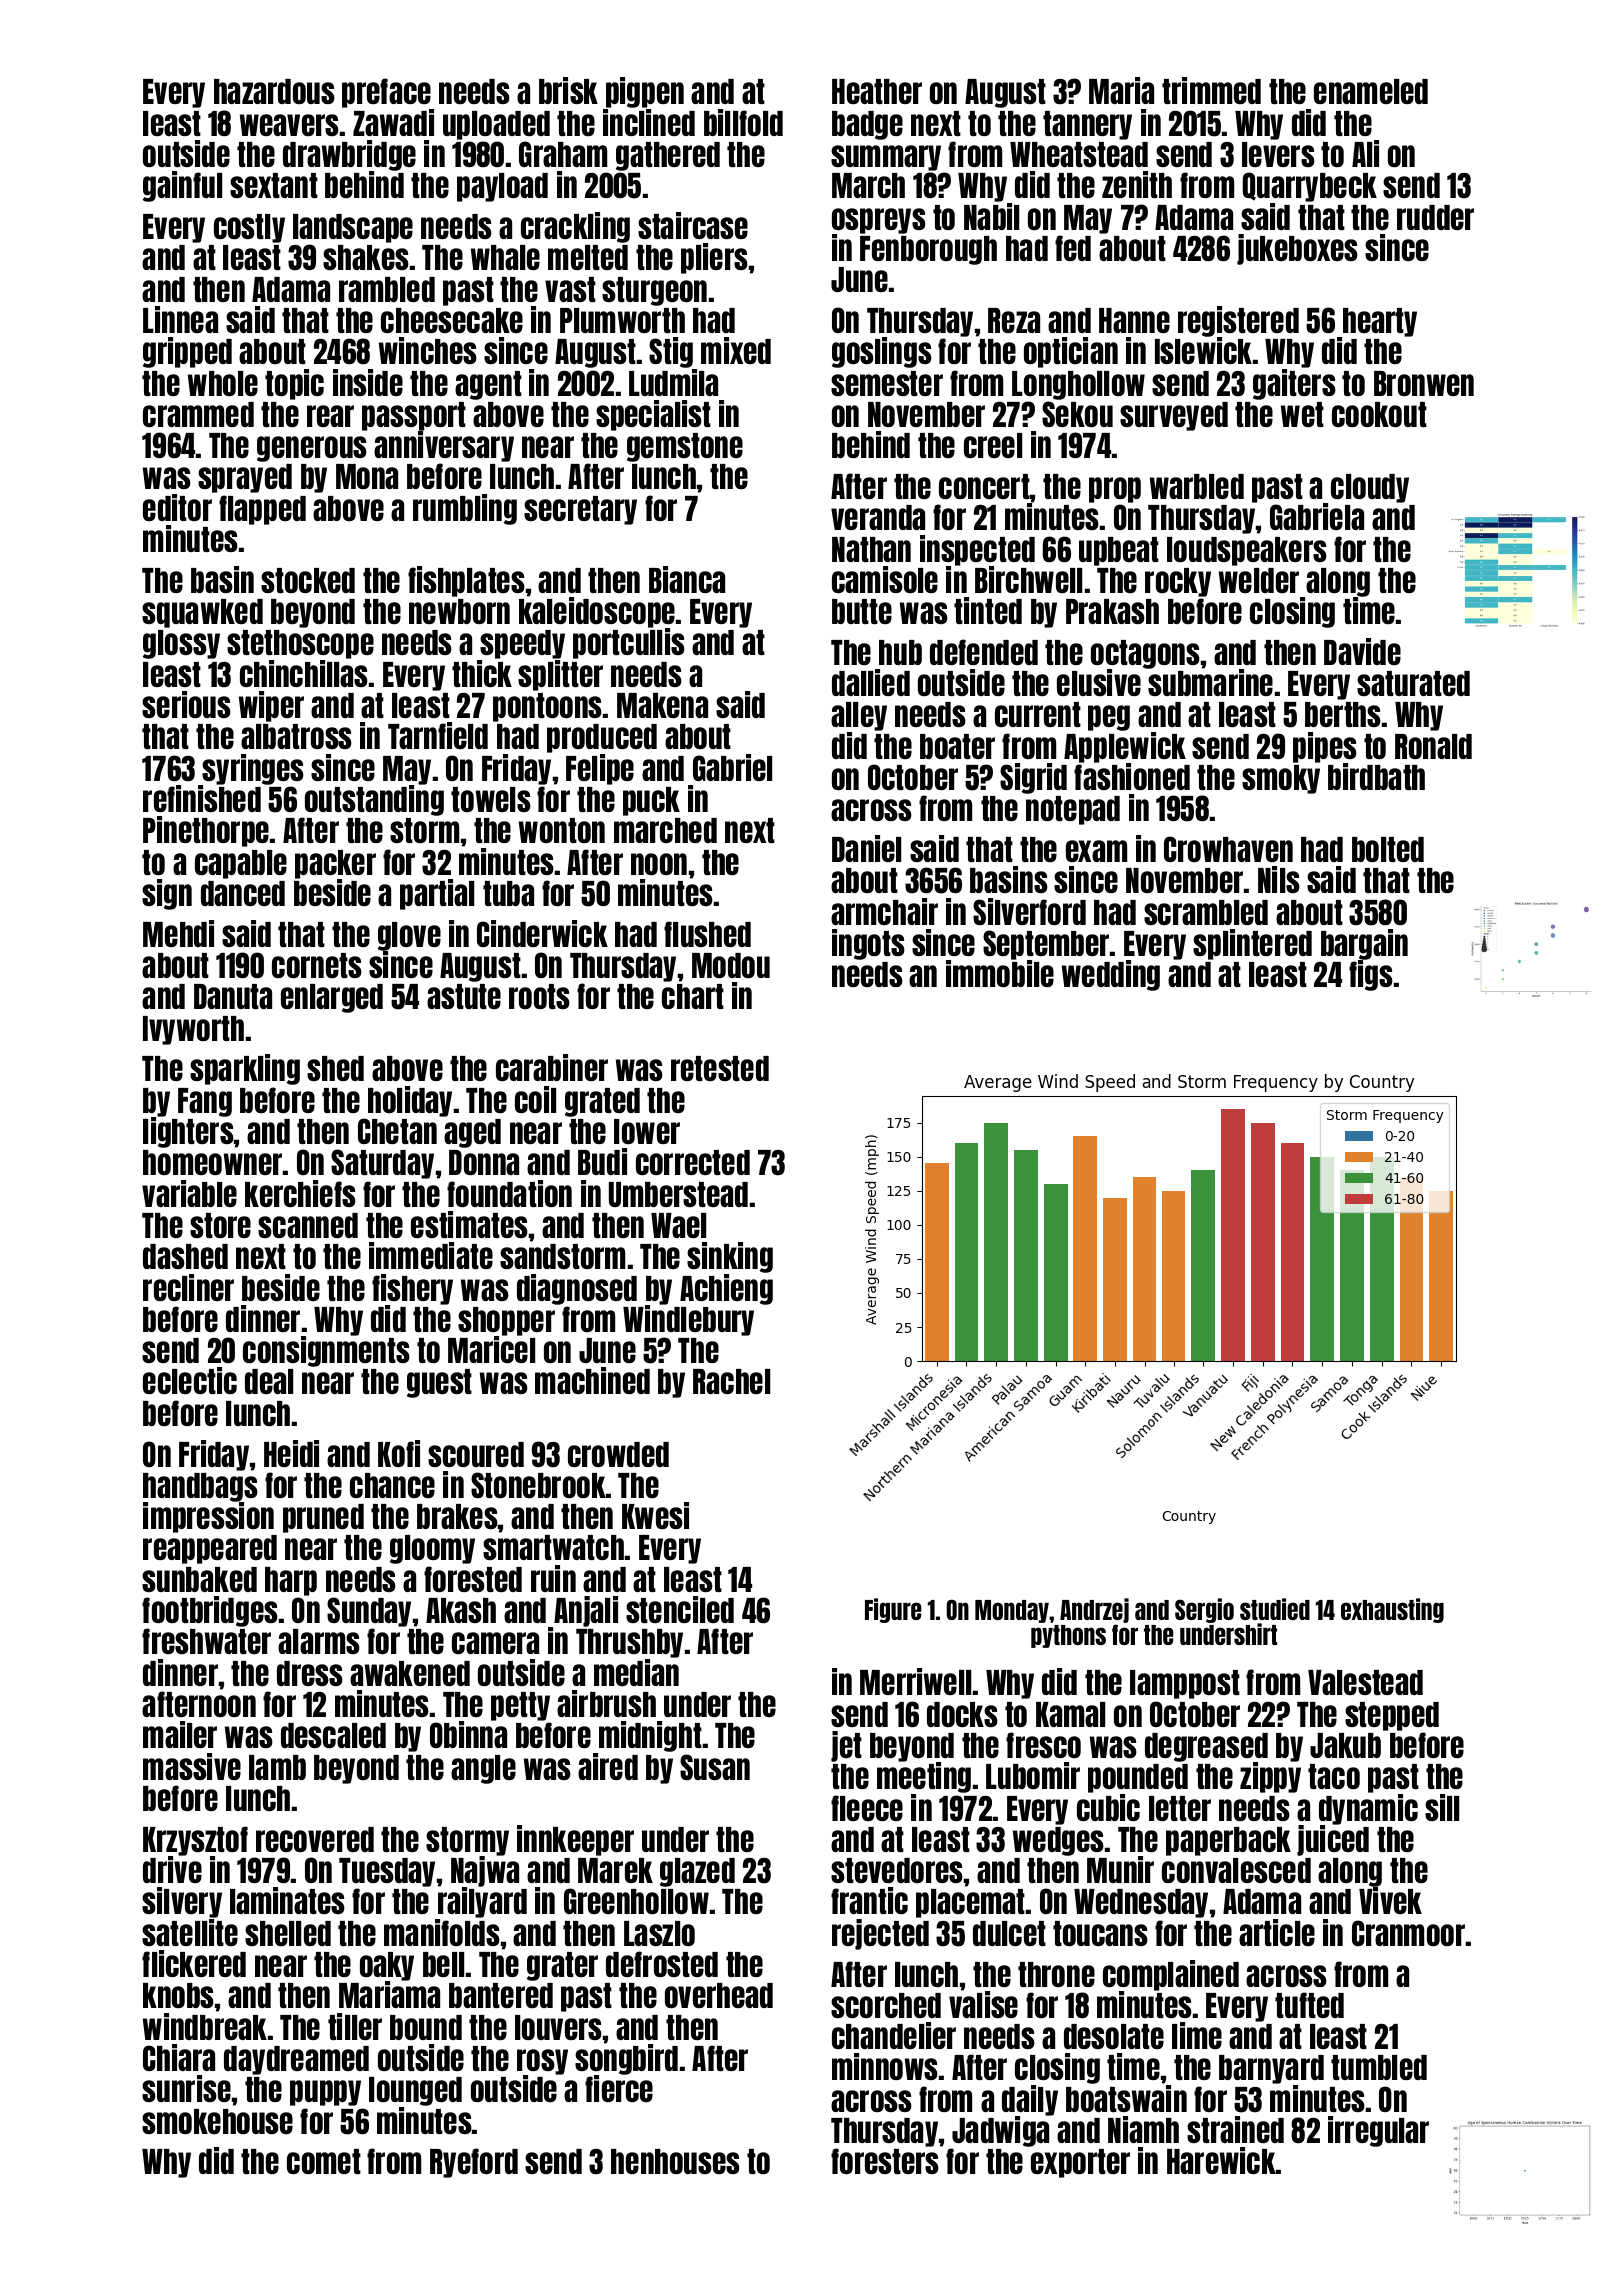 This screenshot has width=1620, height=2292. I want to click on puck, so click(651, 801).
